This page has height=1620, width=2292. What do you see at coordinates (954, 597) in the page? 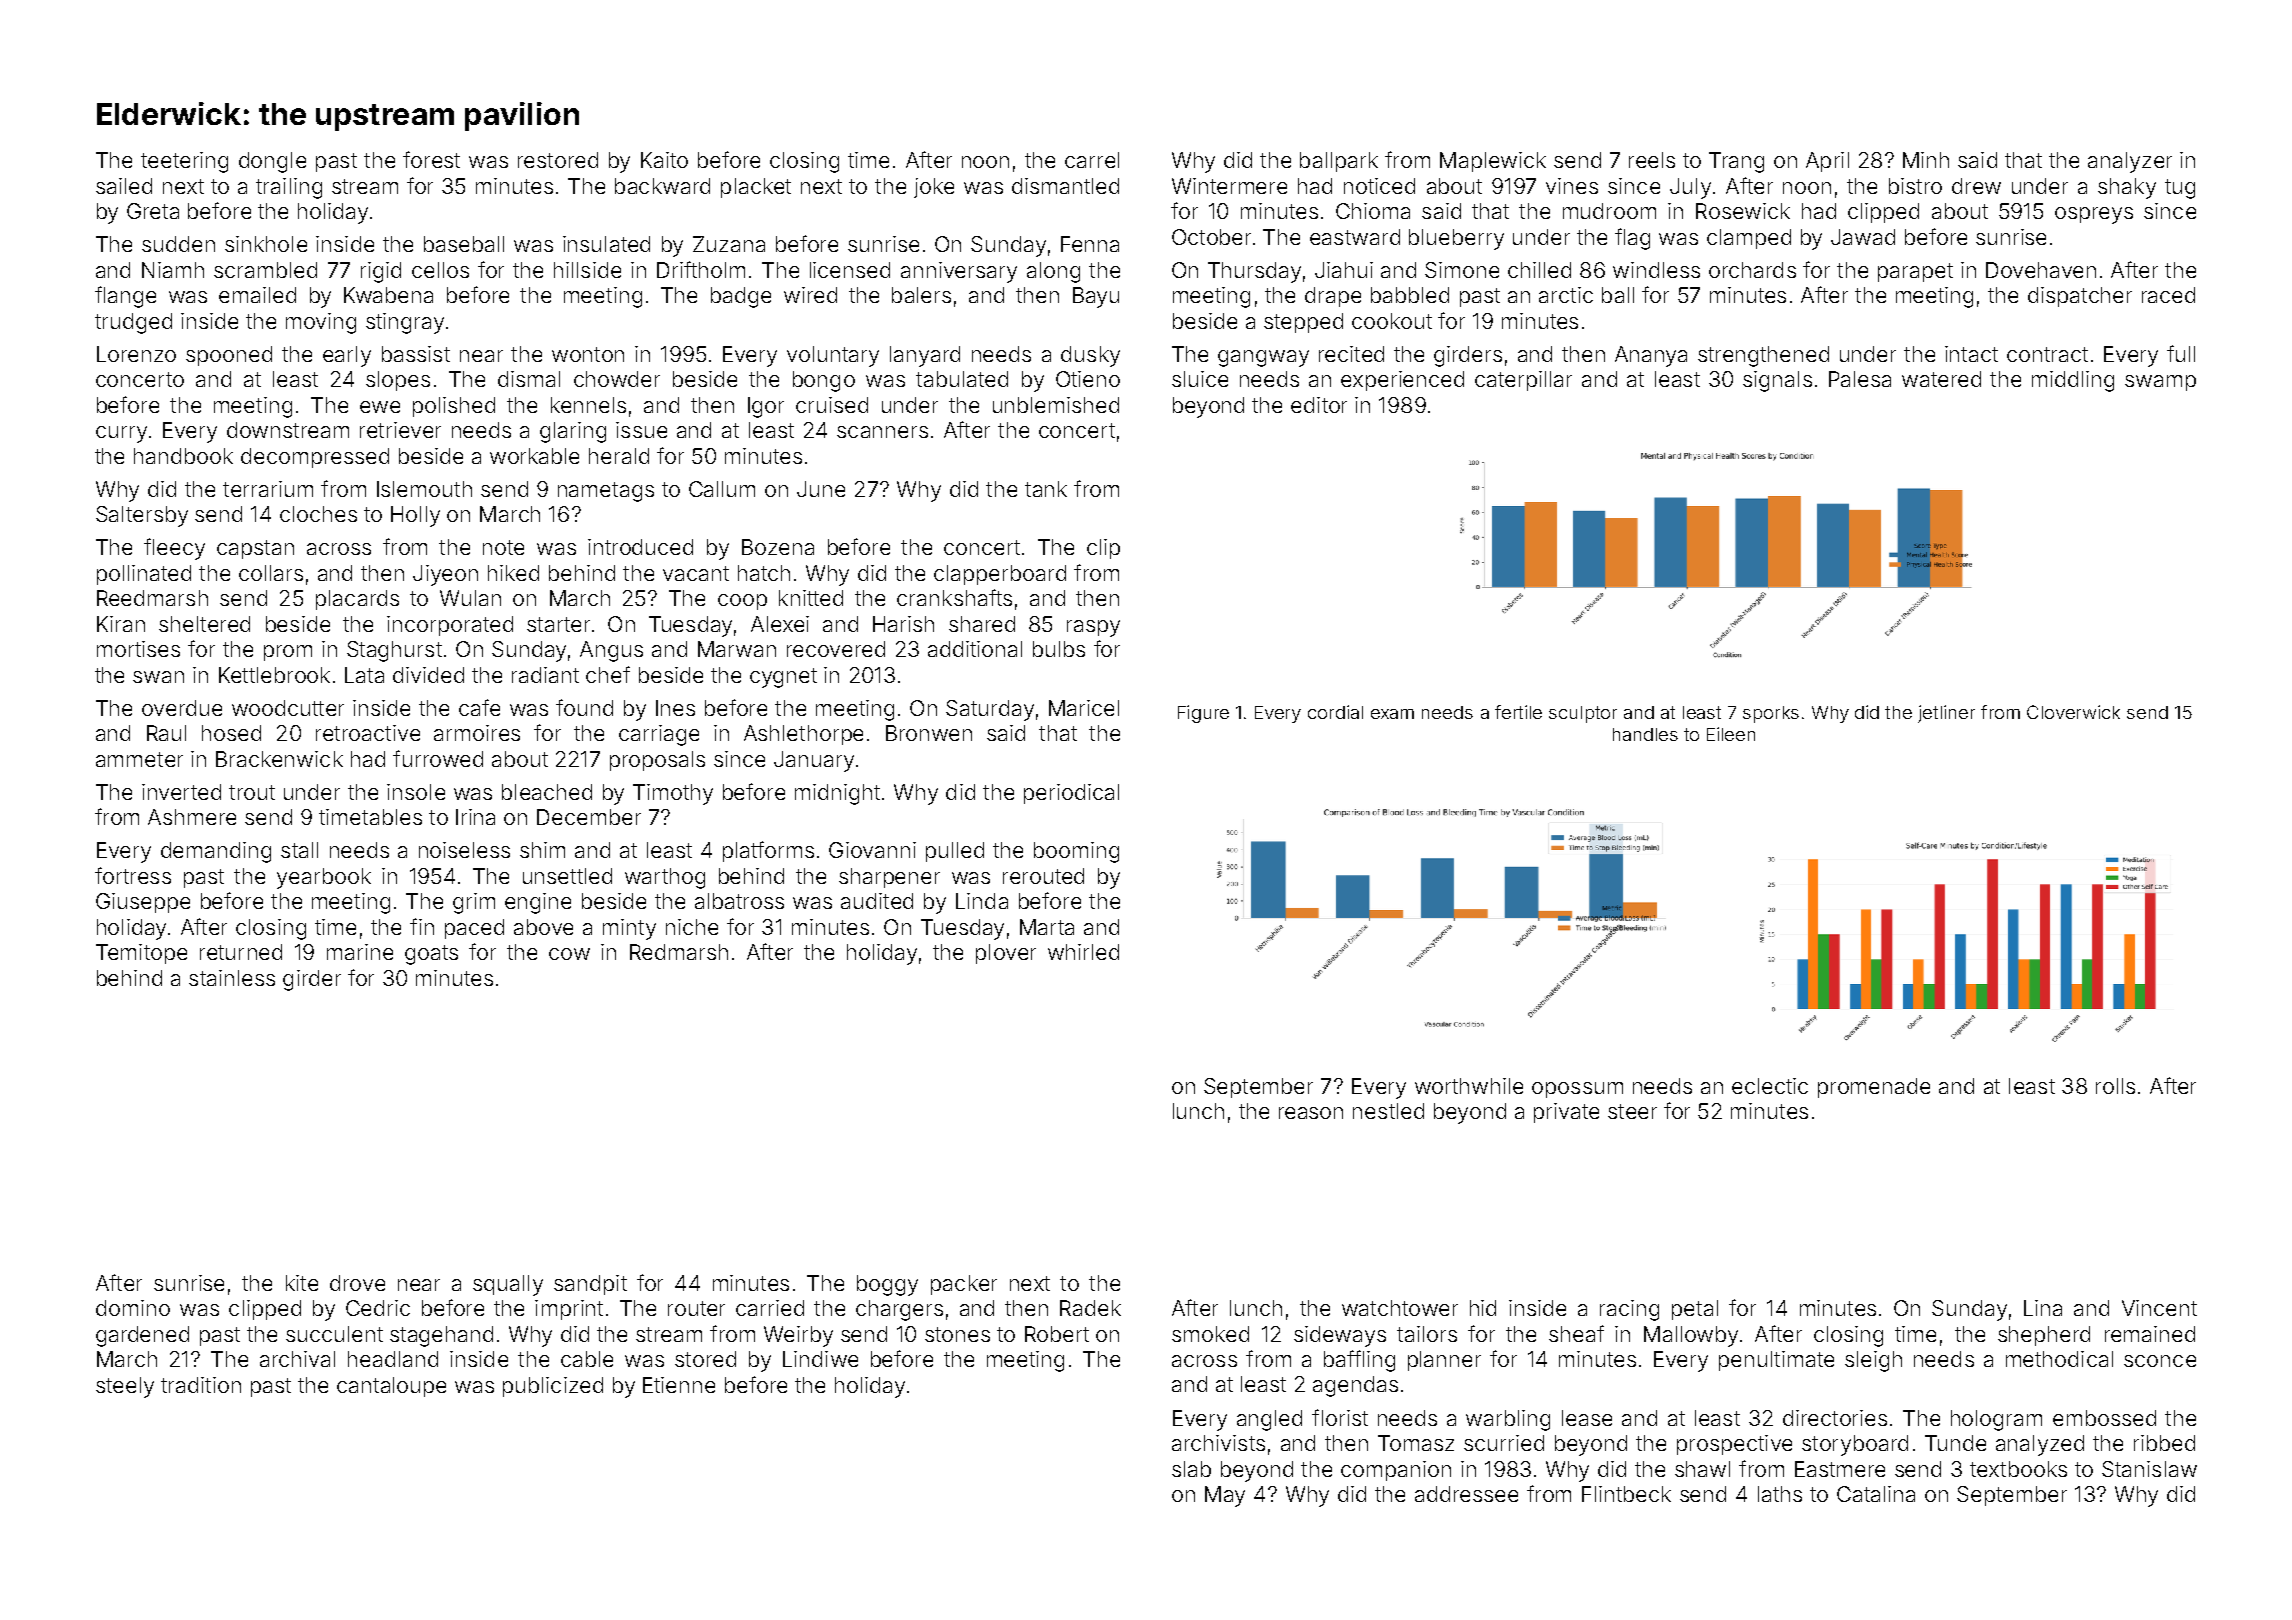
I see `crankshafts` at bounding box center [954, 597].
